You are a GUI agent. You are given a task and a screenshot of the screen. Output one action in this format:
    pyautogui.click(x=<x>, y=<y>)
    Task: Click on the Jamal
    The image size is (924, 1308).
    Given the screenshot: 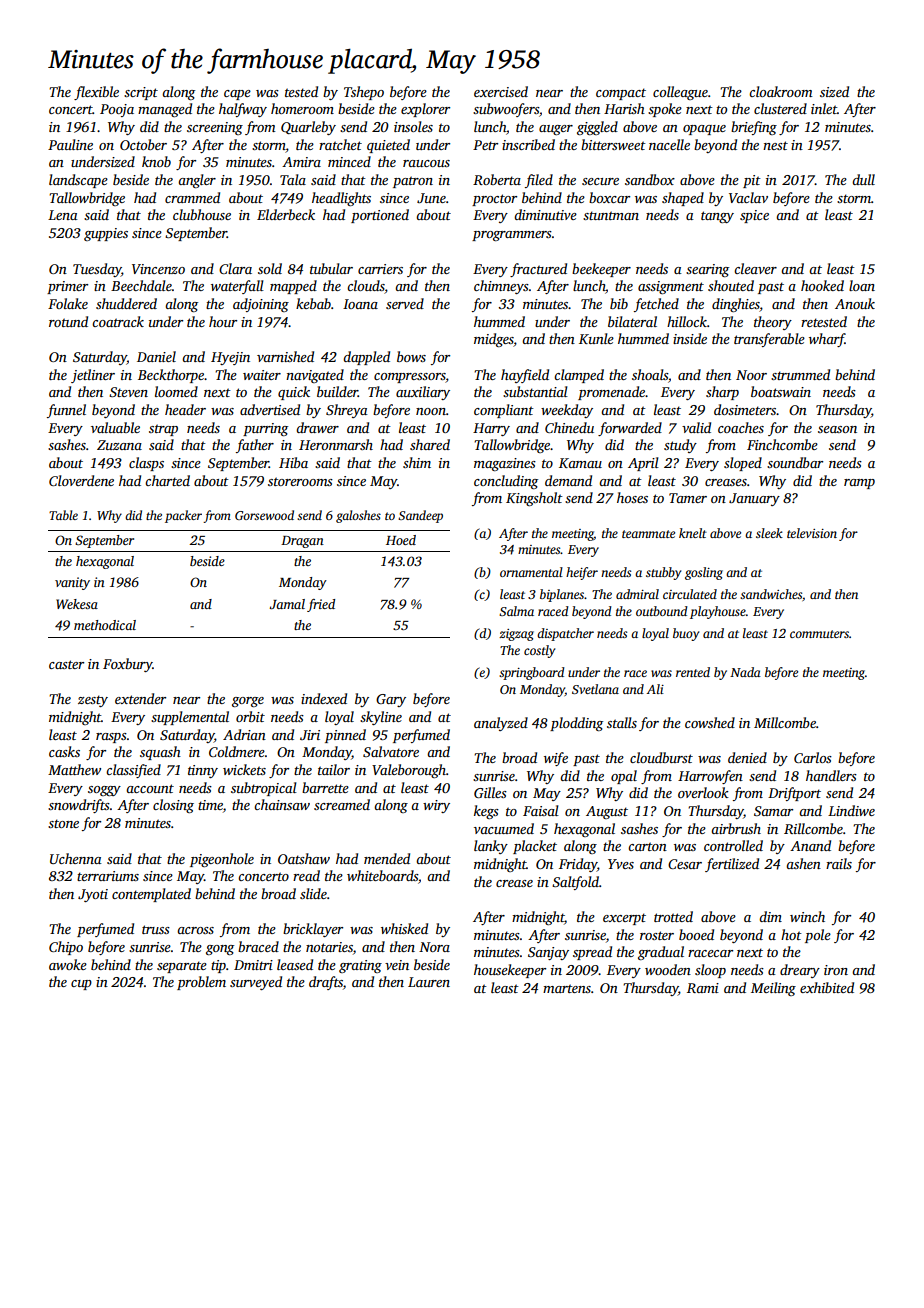 What is the action you would take?
    pyautogui.click(x=287, y=604)
